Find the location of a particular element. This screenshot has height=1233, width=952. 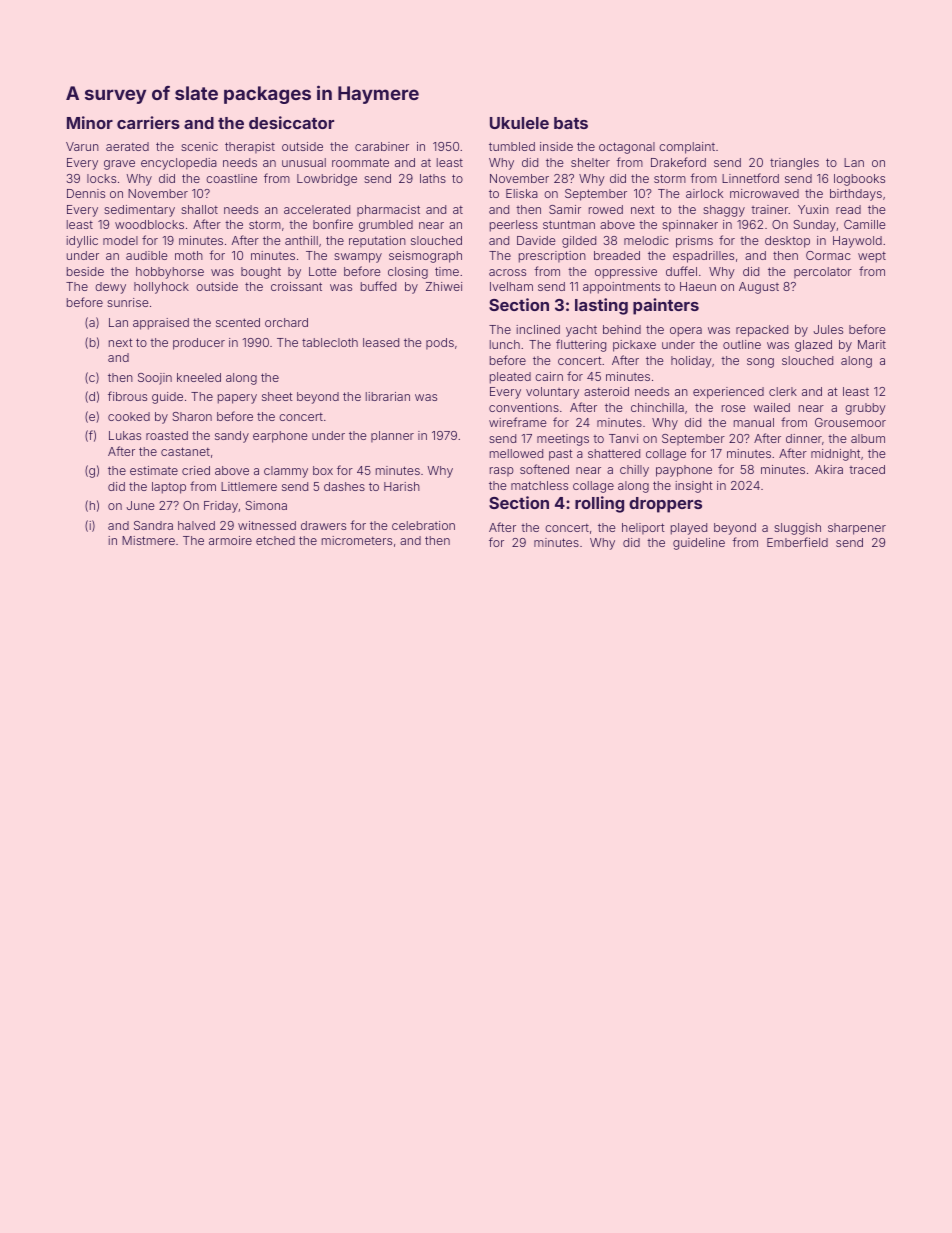

desiccator is located at coordinates (291, 122).
